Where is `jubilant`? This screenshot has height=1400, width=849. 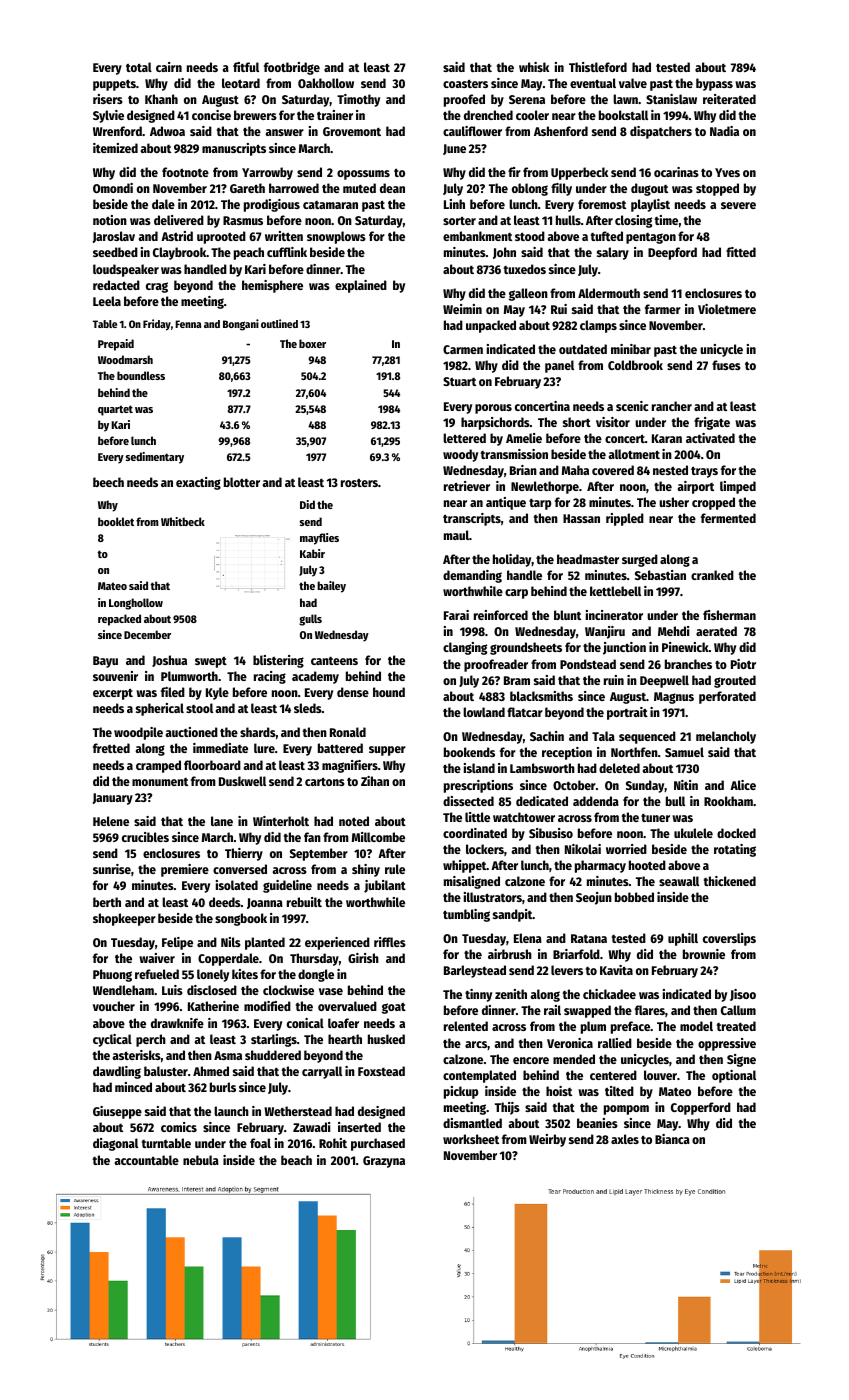
jubilant is located at coordinates (385, 886).
